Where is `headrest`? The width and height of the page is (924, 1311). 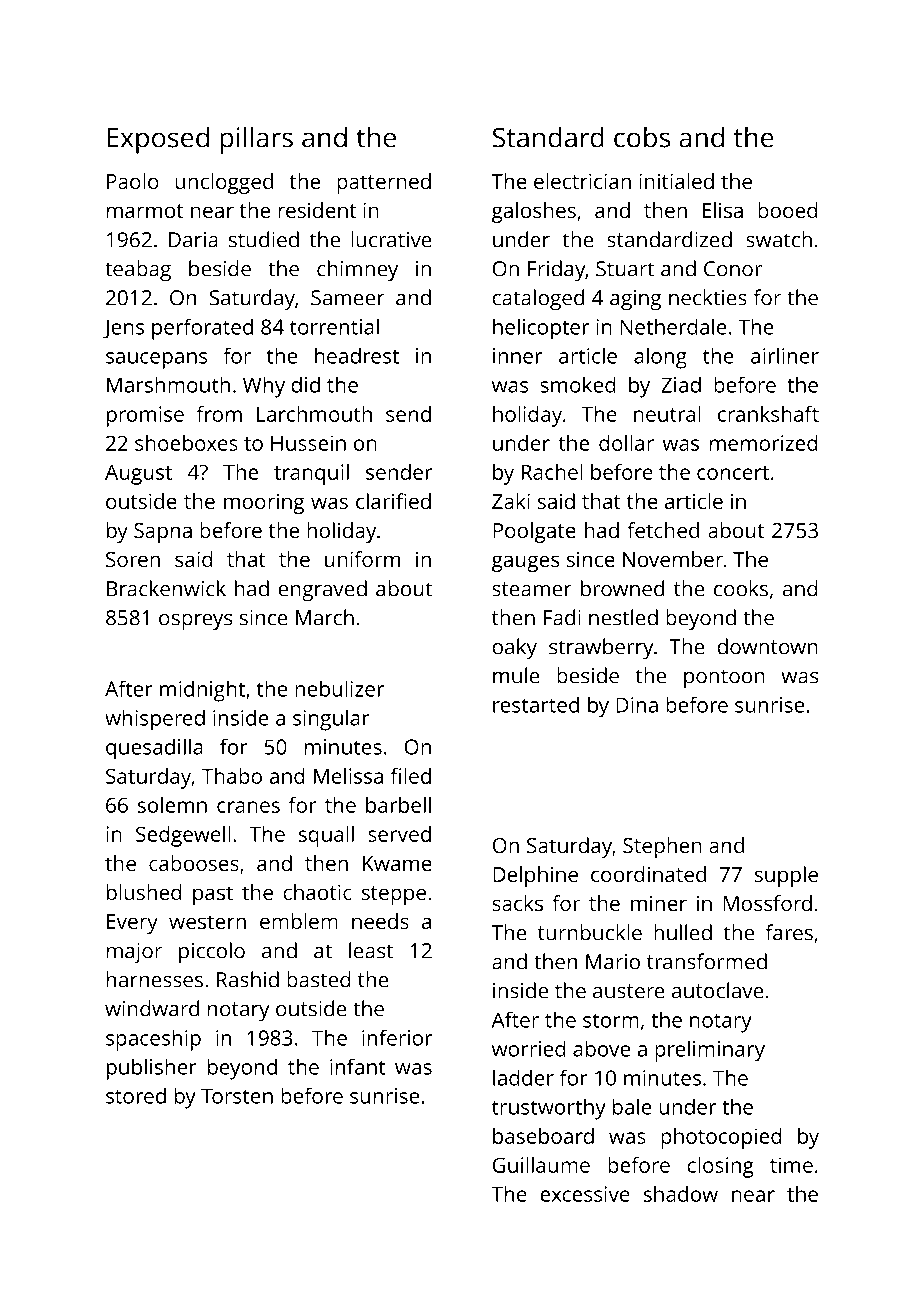
headrest is located at coordinates (357, 355).
